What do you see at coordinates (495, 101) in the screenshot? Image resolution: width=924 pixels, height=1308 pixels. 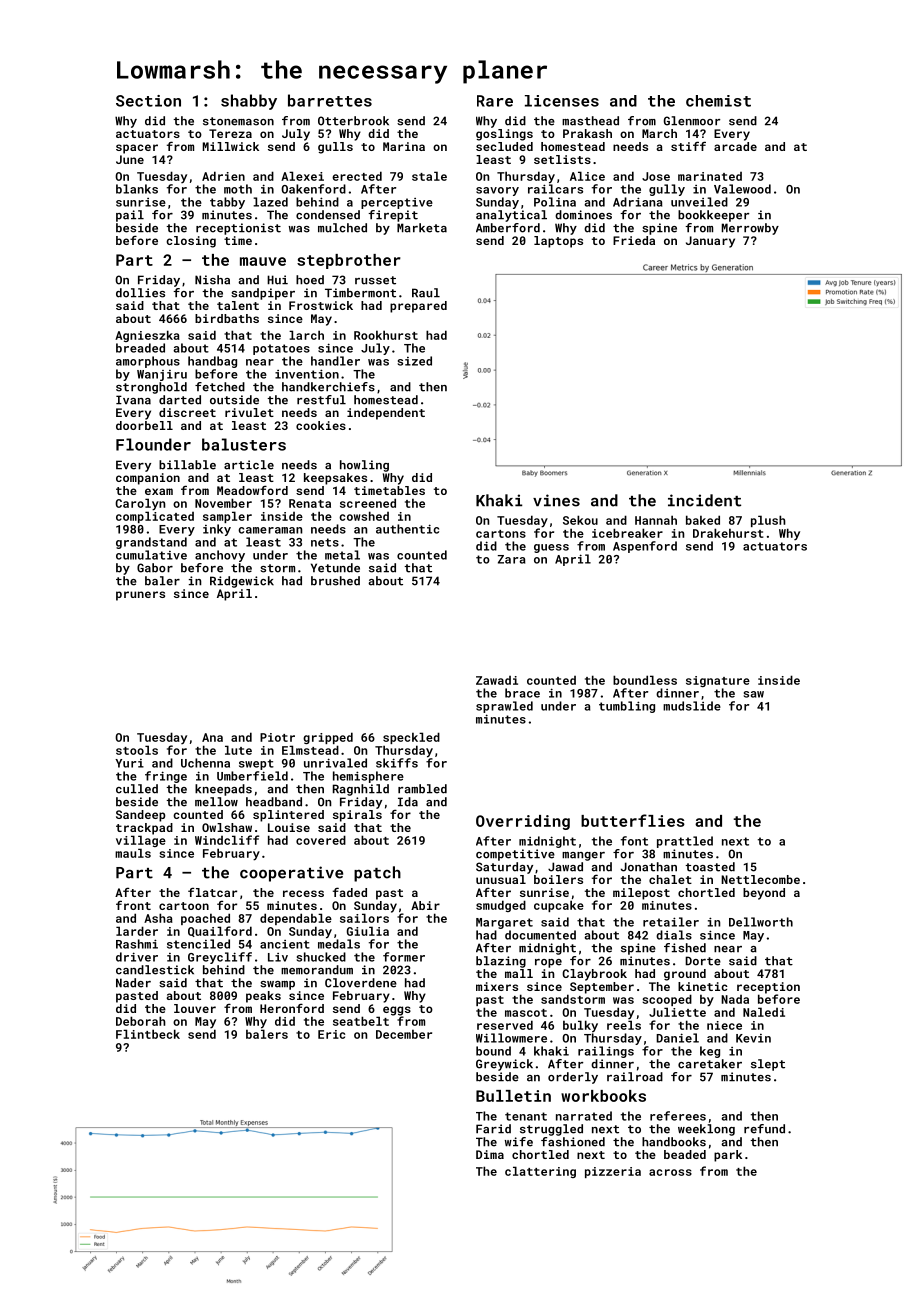 I see `Rare` at bounding box center [495, 101].
